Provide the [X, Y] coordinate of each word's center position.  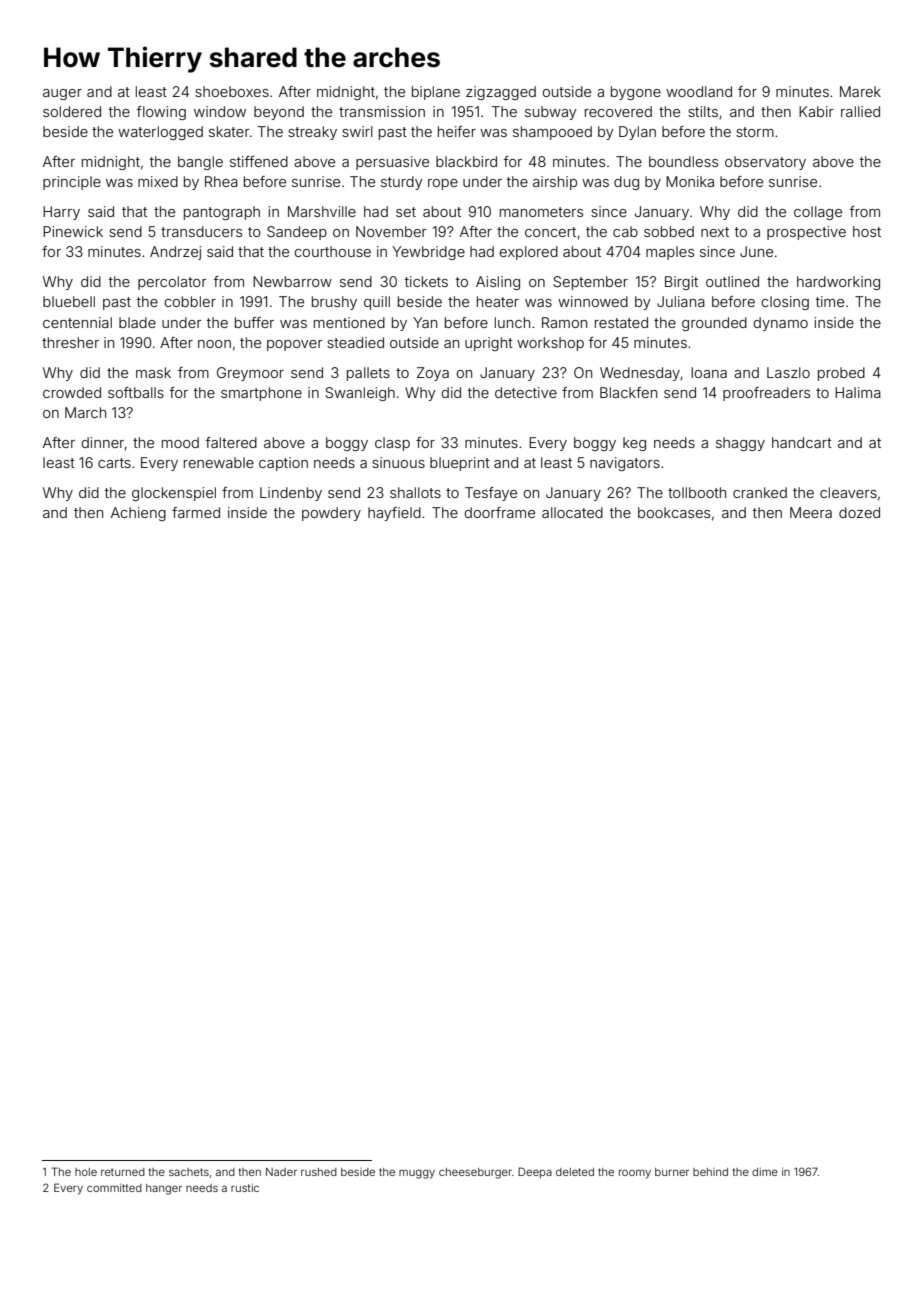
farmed [196, 512]
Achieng [138, 514]
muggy [417, 1174]
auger [62, 94]
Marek [860, 91]
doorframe [499, 512]
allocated [572, 512]
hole [86, 1172]
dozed [859, 512]
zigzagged [501, 93]
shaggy [740, 444]
